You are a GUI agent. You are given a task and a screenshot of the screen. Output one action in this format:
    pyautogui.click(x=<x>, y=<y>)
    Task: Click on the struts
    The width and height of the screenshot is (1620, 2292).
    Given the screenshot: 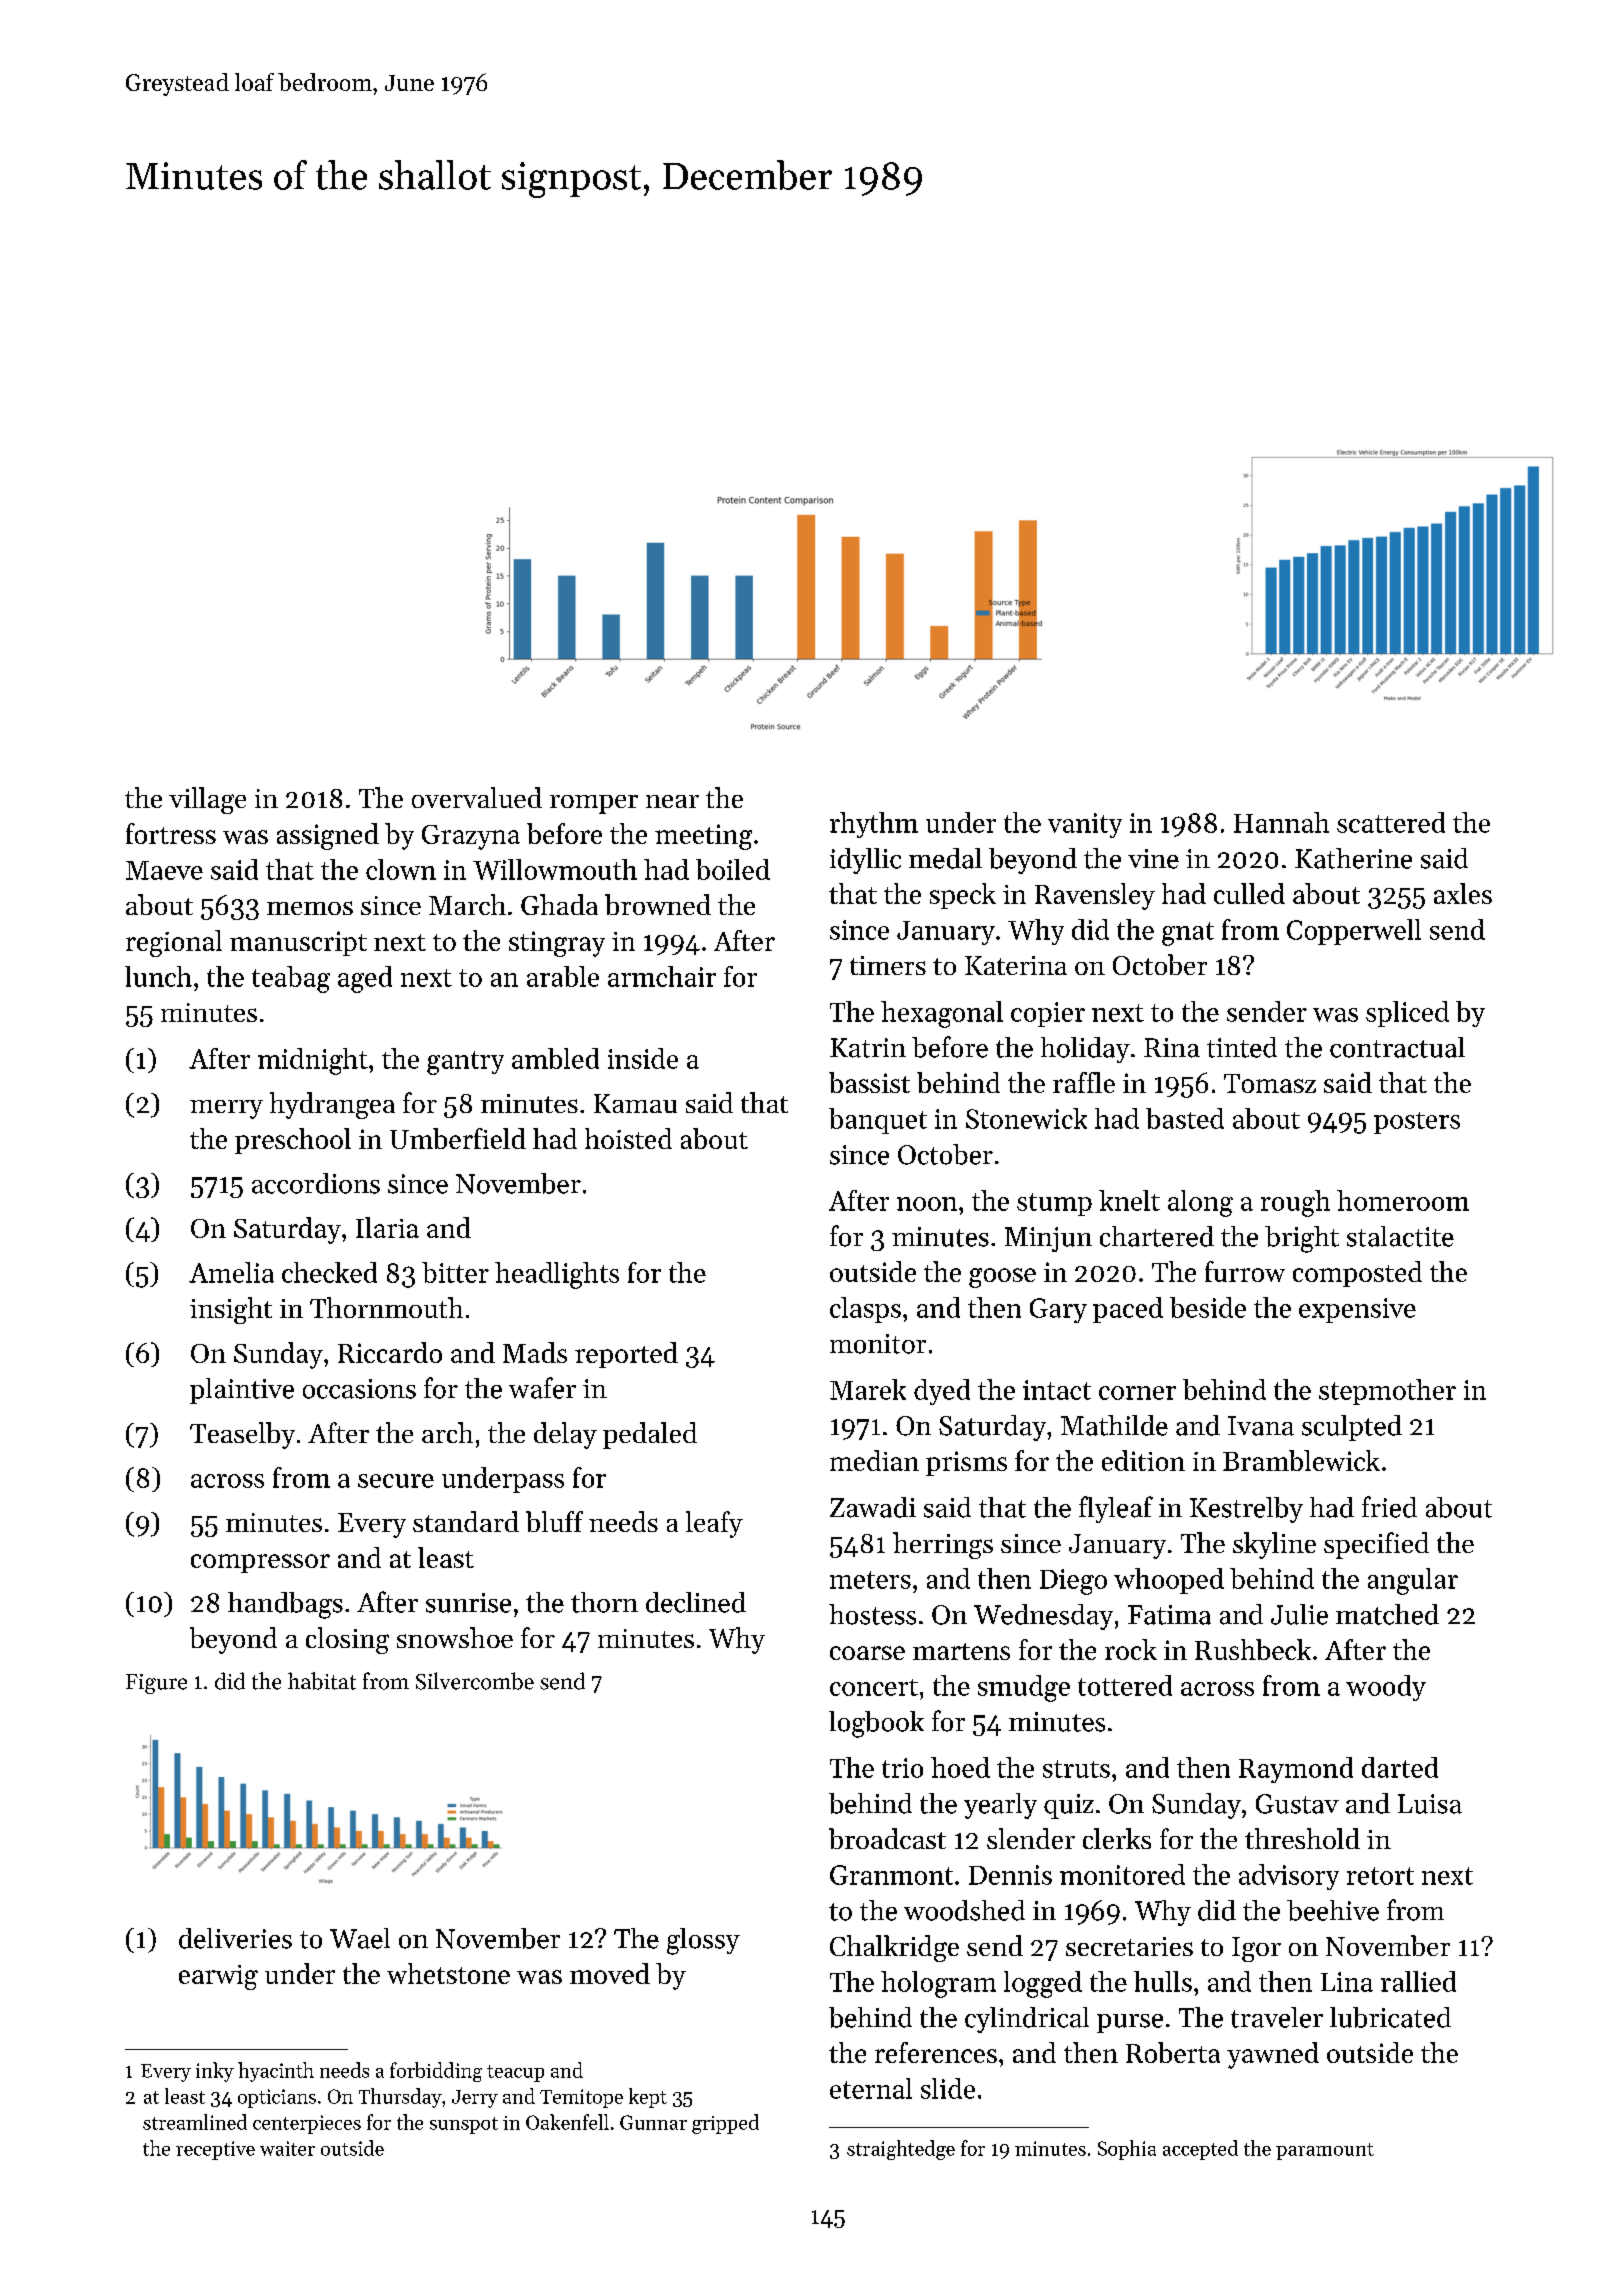 What is the action you would take?
    pyautogui.click(x=1076, y=1769)
